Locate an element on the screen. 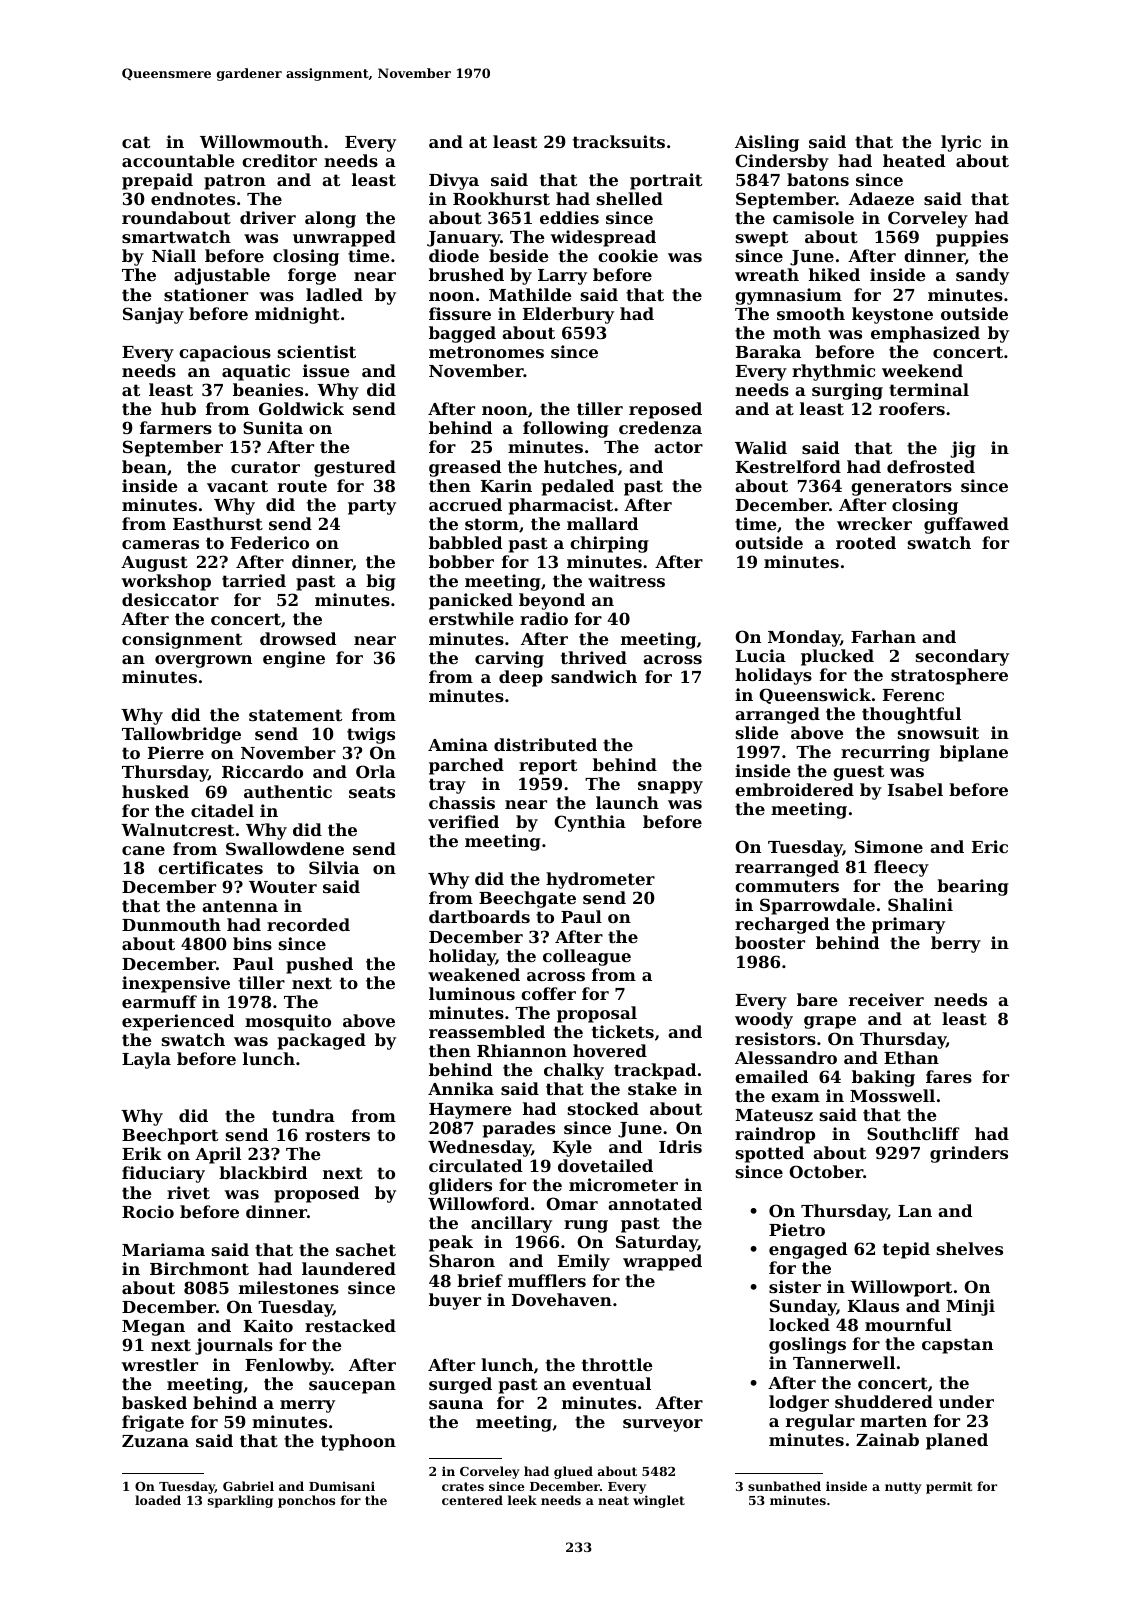  Birchmont is located at coordinates (199, 1268).
